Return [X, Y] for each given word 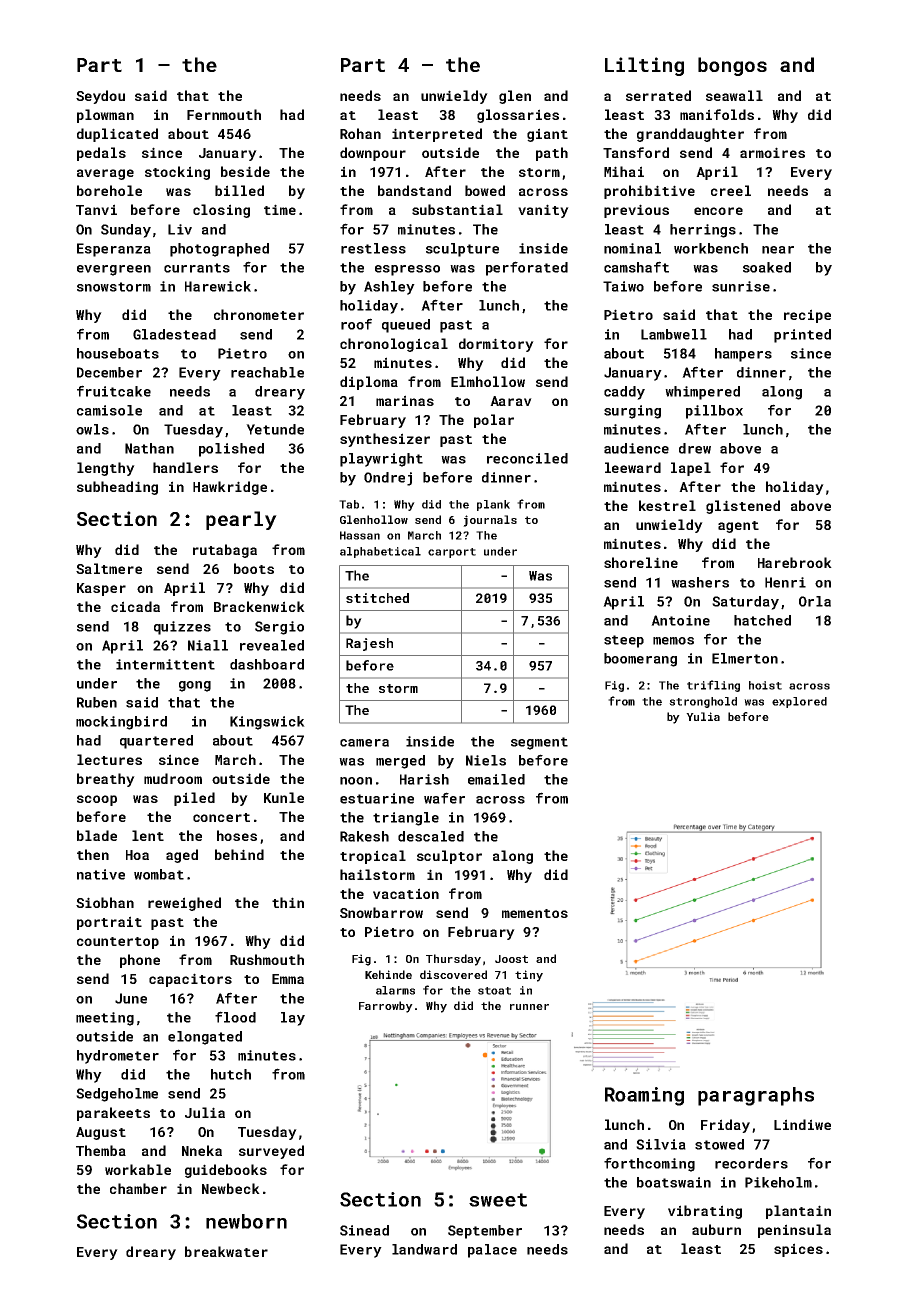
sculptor [449, 857]
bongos [732, 66]
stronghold [703, 702]
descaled [431, 836]
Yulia [703, 716]
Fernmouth [224, 114]
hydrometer [118, 1057]
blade [97, 835]
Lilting [644, 66]
